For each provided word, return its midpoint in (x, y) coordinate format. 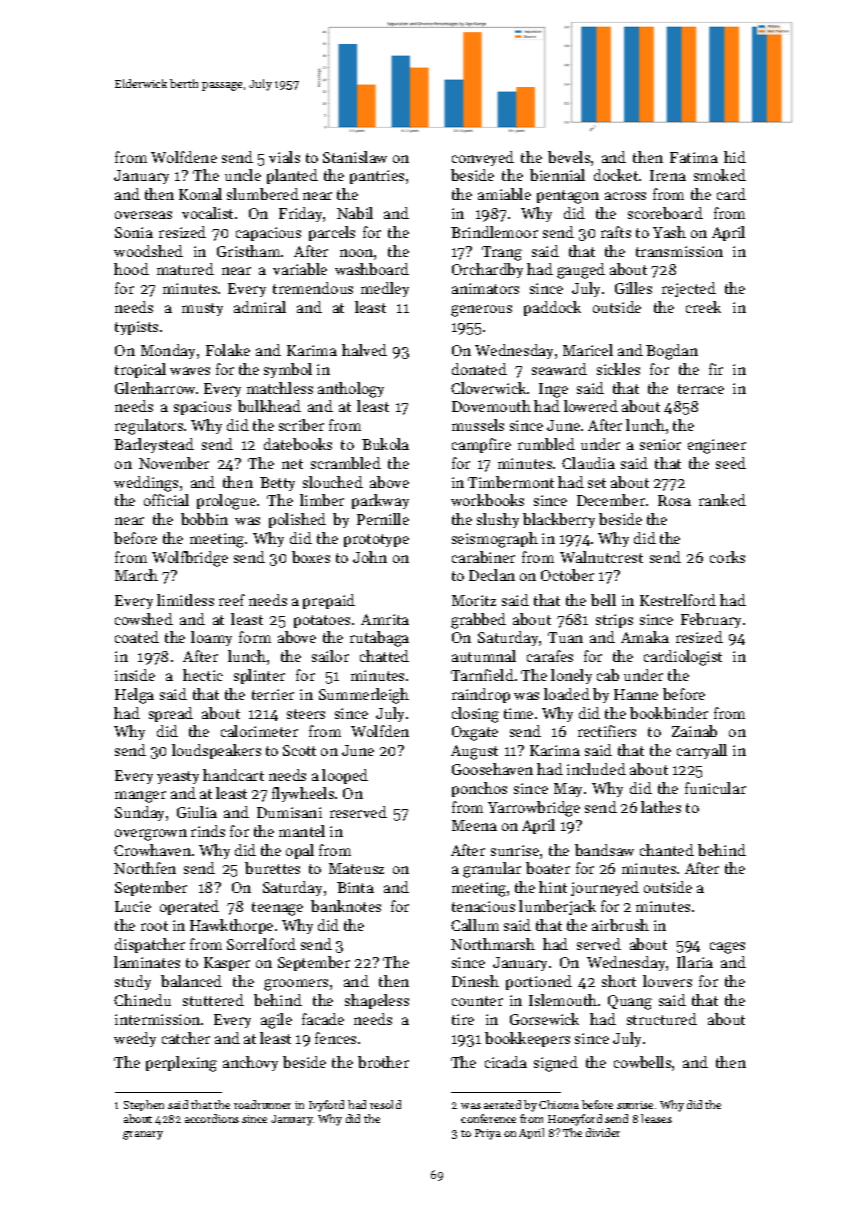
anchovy (250, 1063)
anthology (351, 390)
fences (335, 1038)
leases (656, 1118)
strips (614, 621)
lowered (591, 406)
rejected (689, 289)
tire (463, 1019)
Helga (134, 696)
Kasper (227, 964)
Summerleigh (364, 696)
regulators (149, 427)
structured (662, 1019)
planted (292, 176)
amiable (504, 194)
